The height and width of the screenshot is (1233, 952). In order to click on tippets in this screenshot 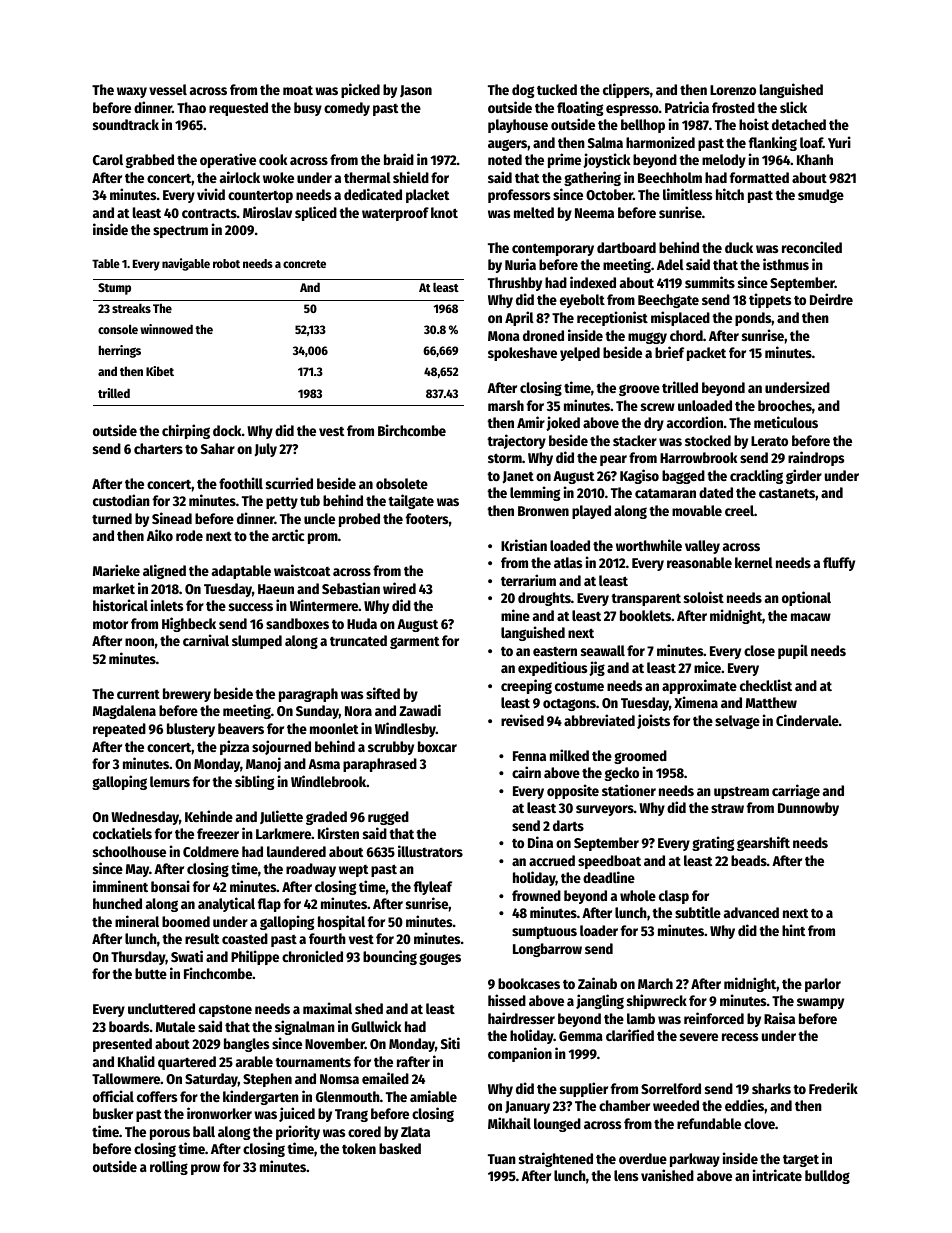, I will do `click(770, 300)`.
